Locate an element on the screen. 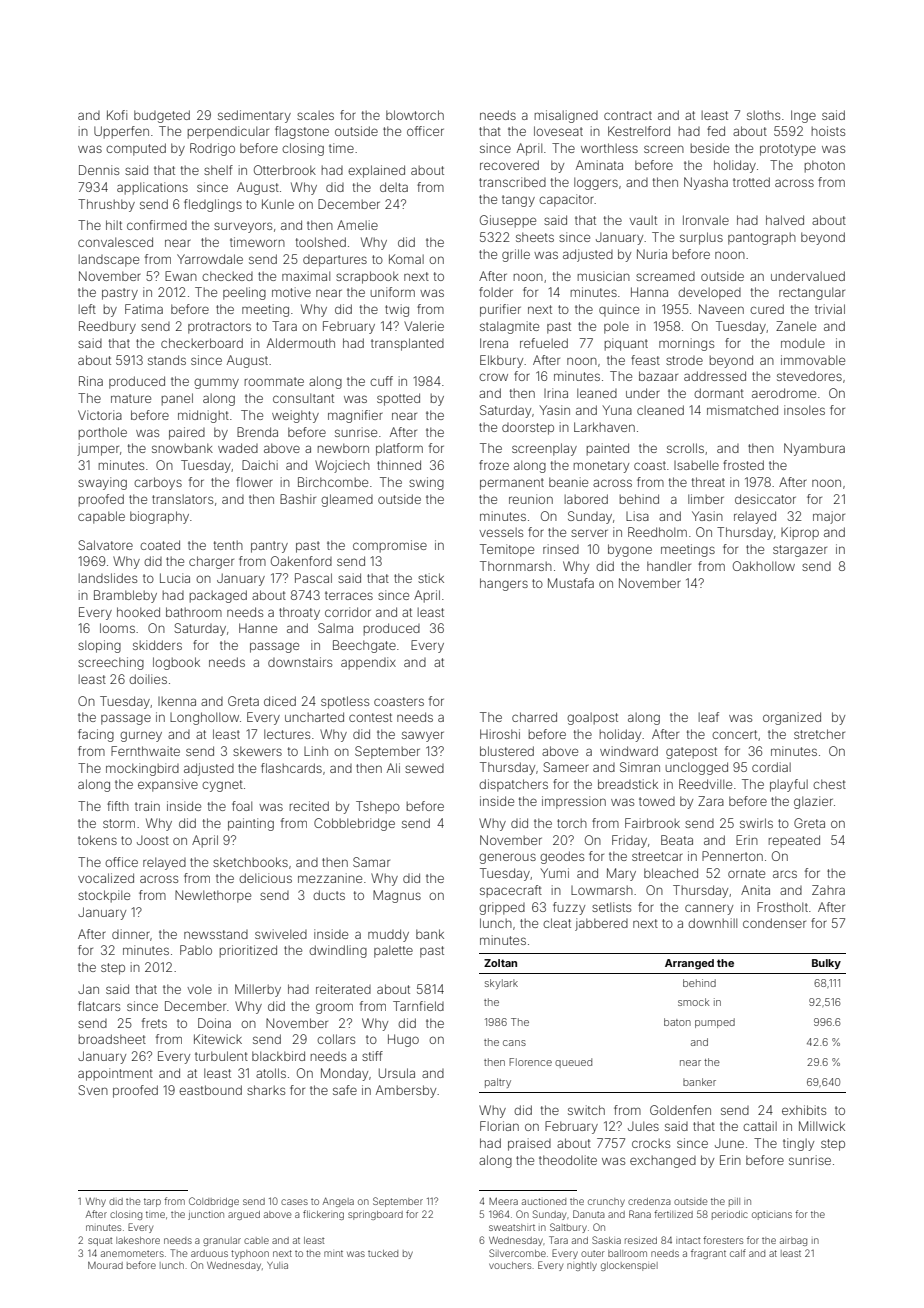  prioritized is located at coordinates (248, 951).
